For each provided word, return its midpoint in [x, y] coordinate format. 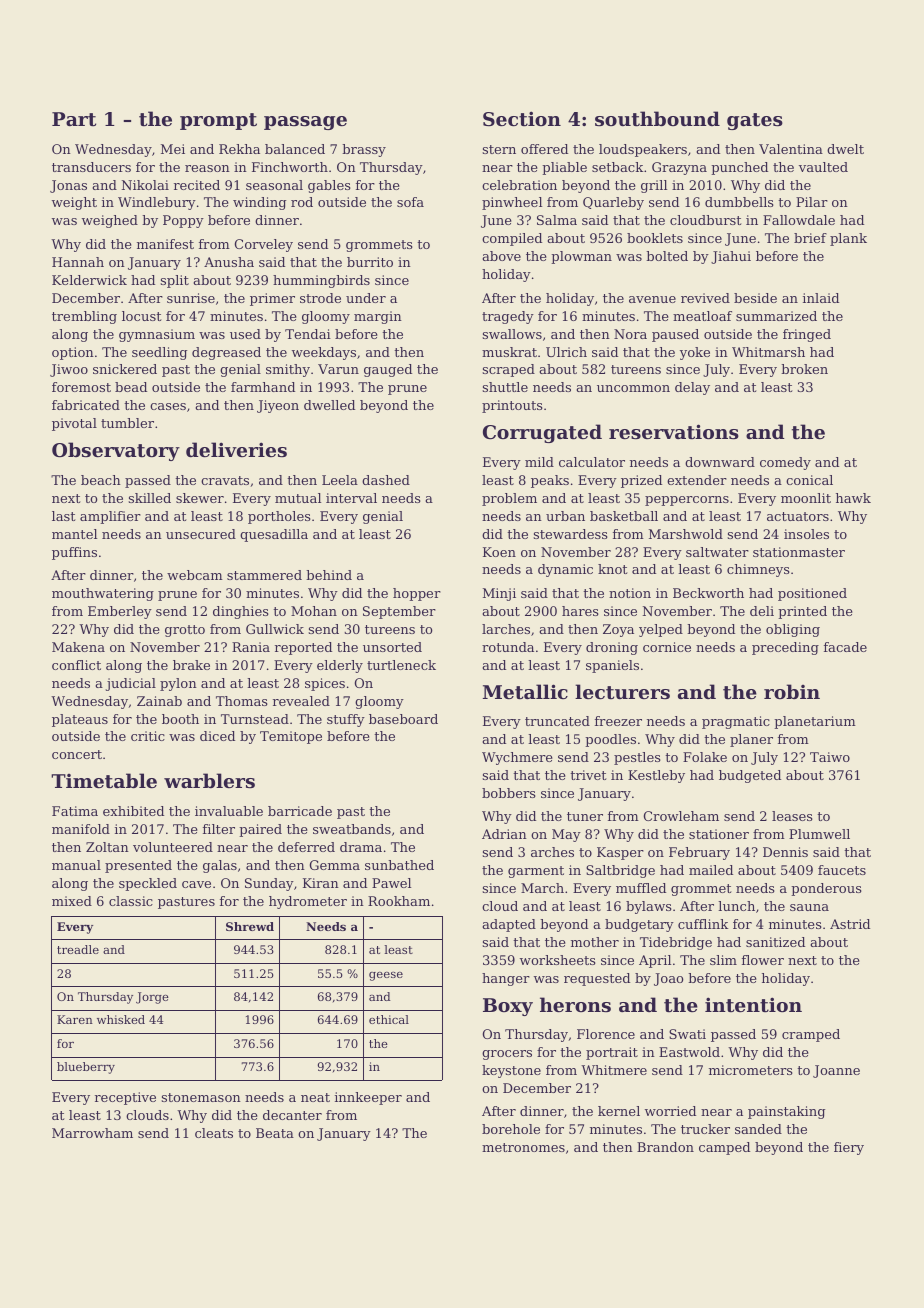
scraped [509, 370]
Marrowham [92, 1133]
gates [755, 121]
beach [101, 480]
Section [522, 119]
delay [692, 388]
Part [74, 119]
